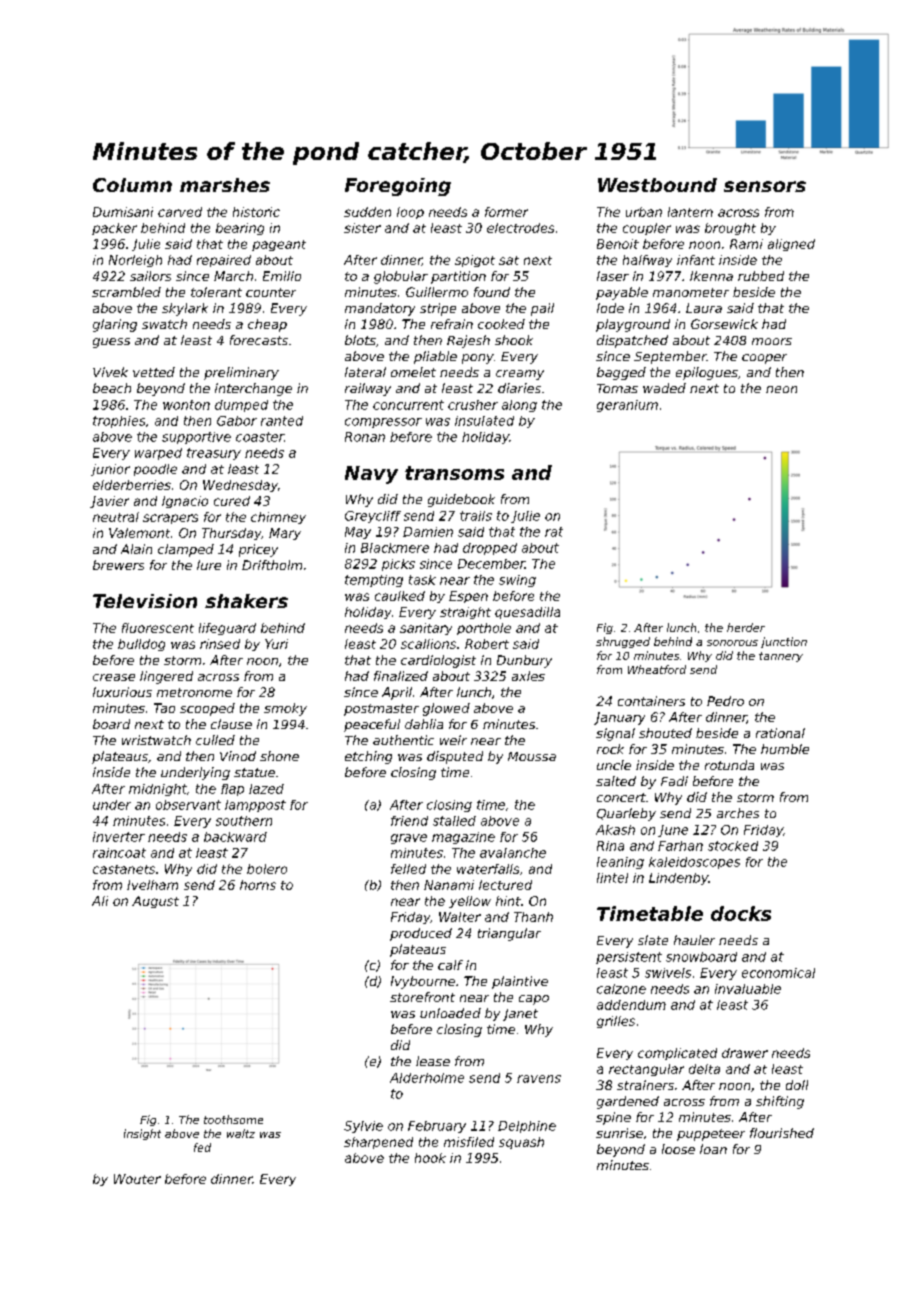 This document has height=1316, width=908. Describe the element at coordinates (362, 228) in the document. I see `sister` at that location.
